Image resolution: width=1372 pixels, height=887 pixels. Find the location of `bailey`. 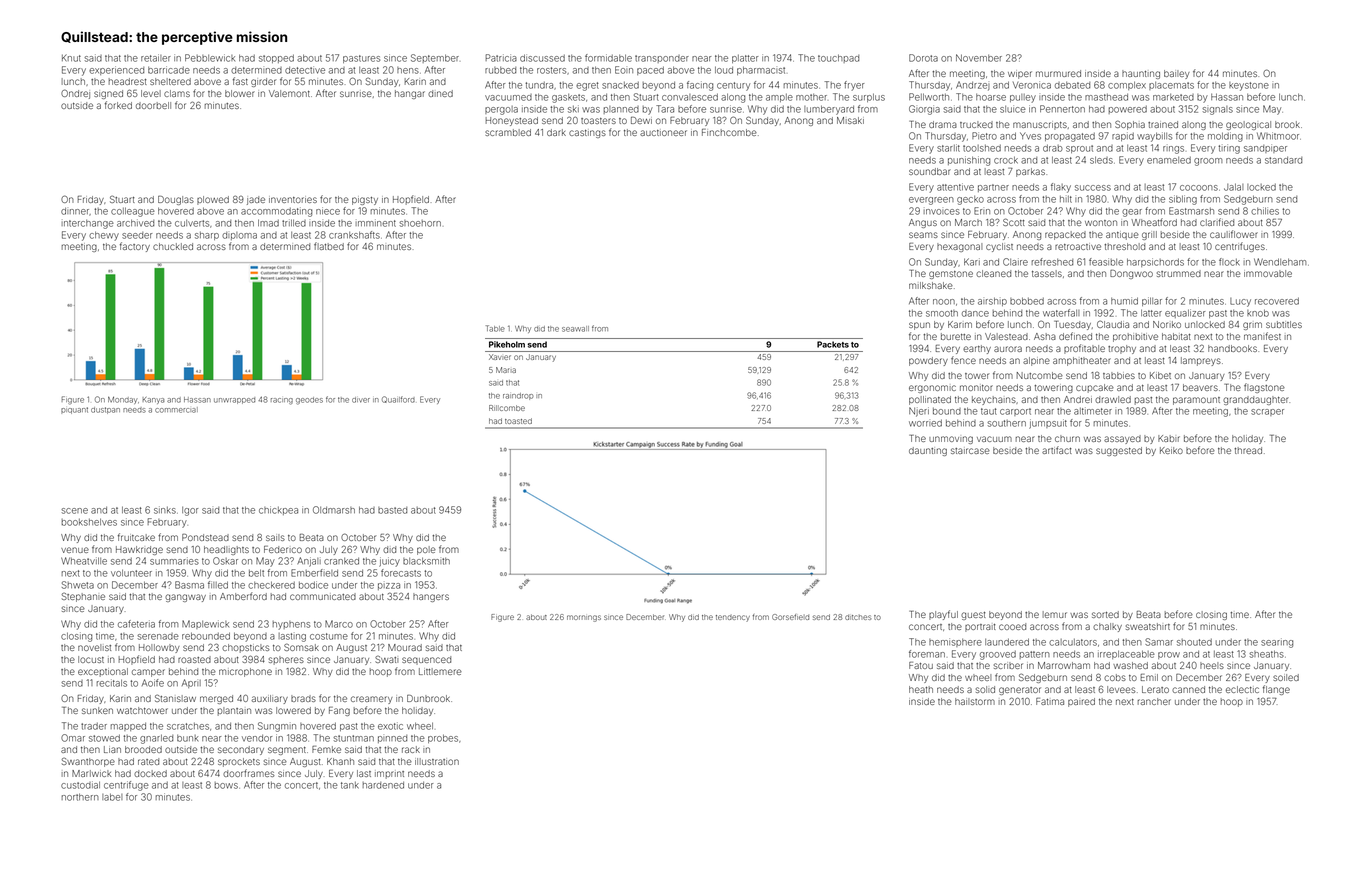

bailey is located at coordinates (1177, 74).
